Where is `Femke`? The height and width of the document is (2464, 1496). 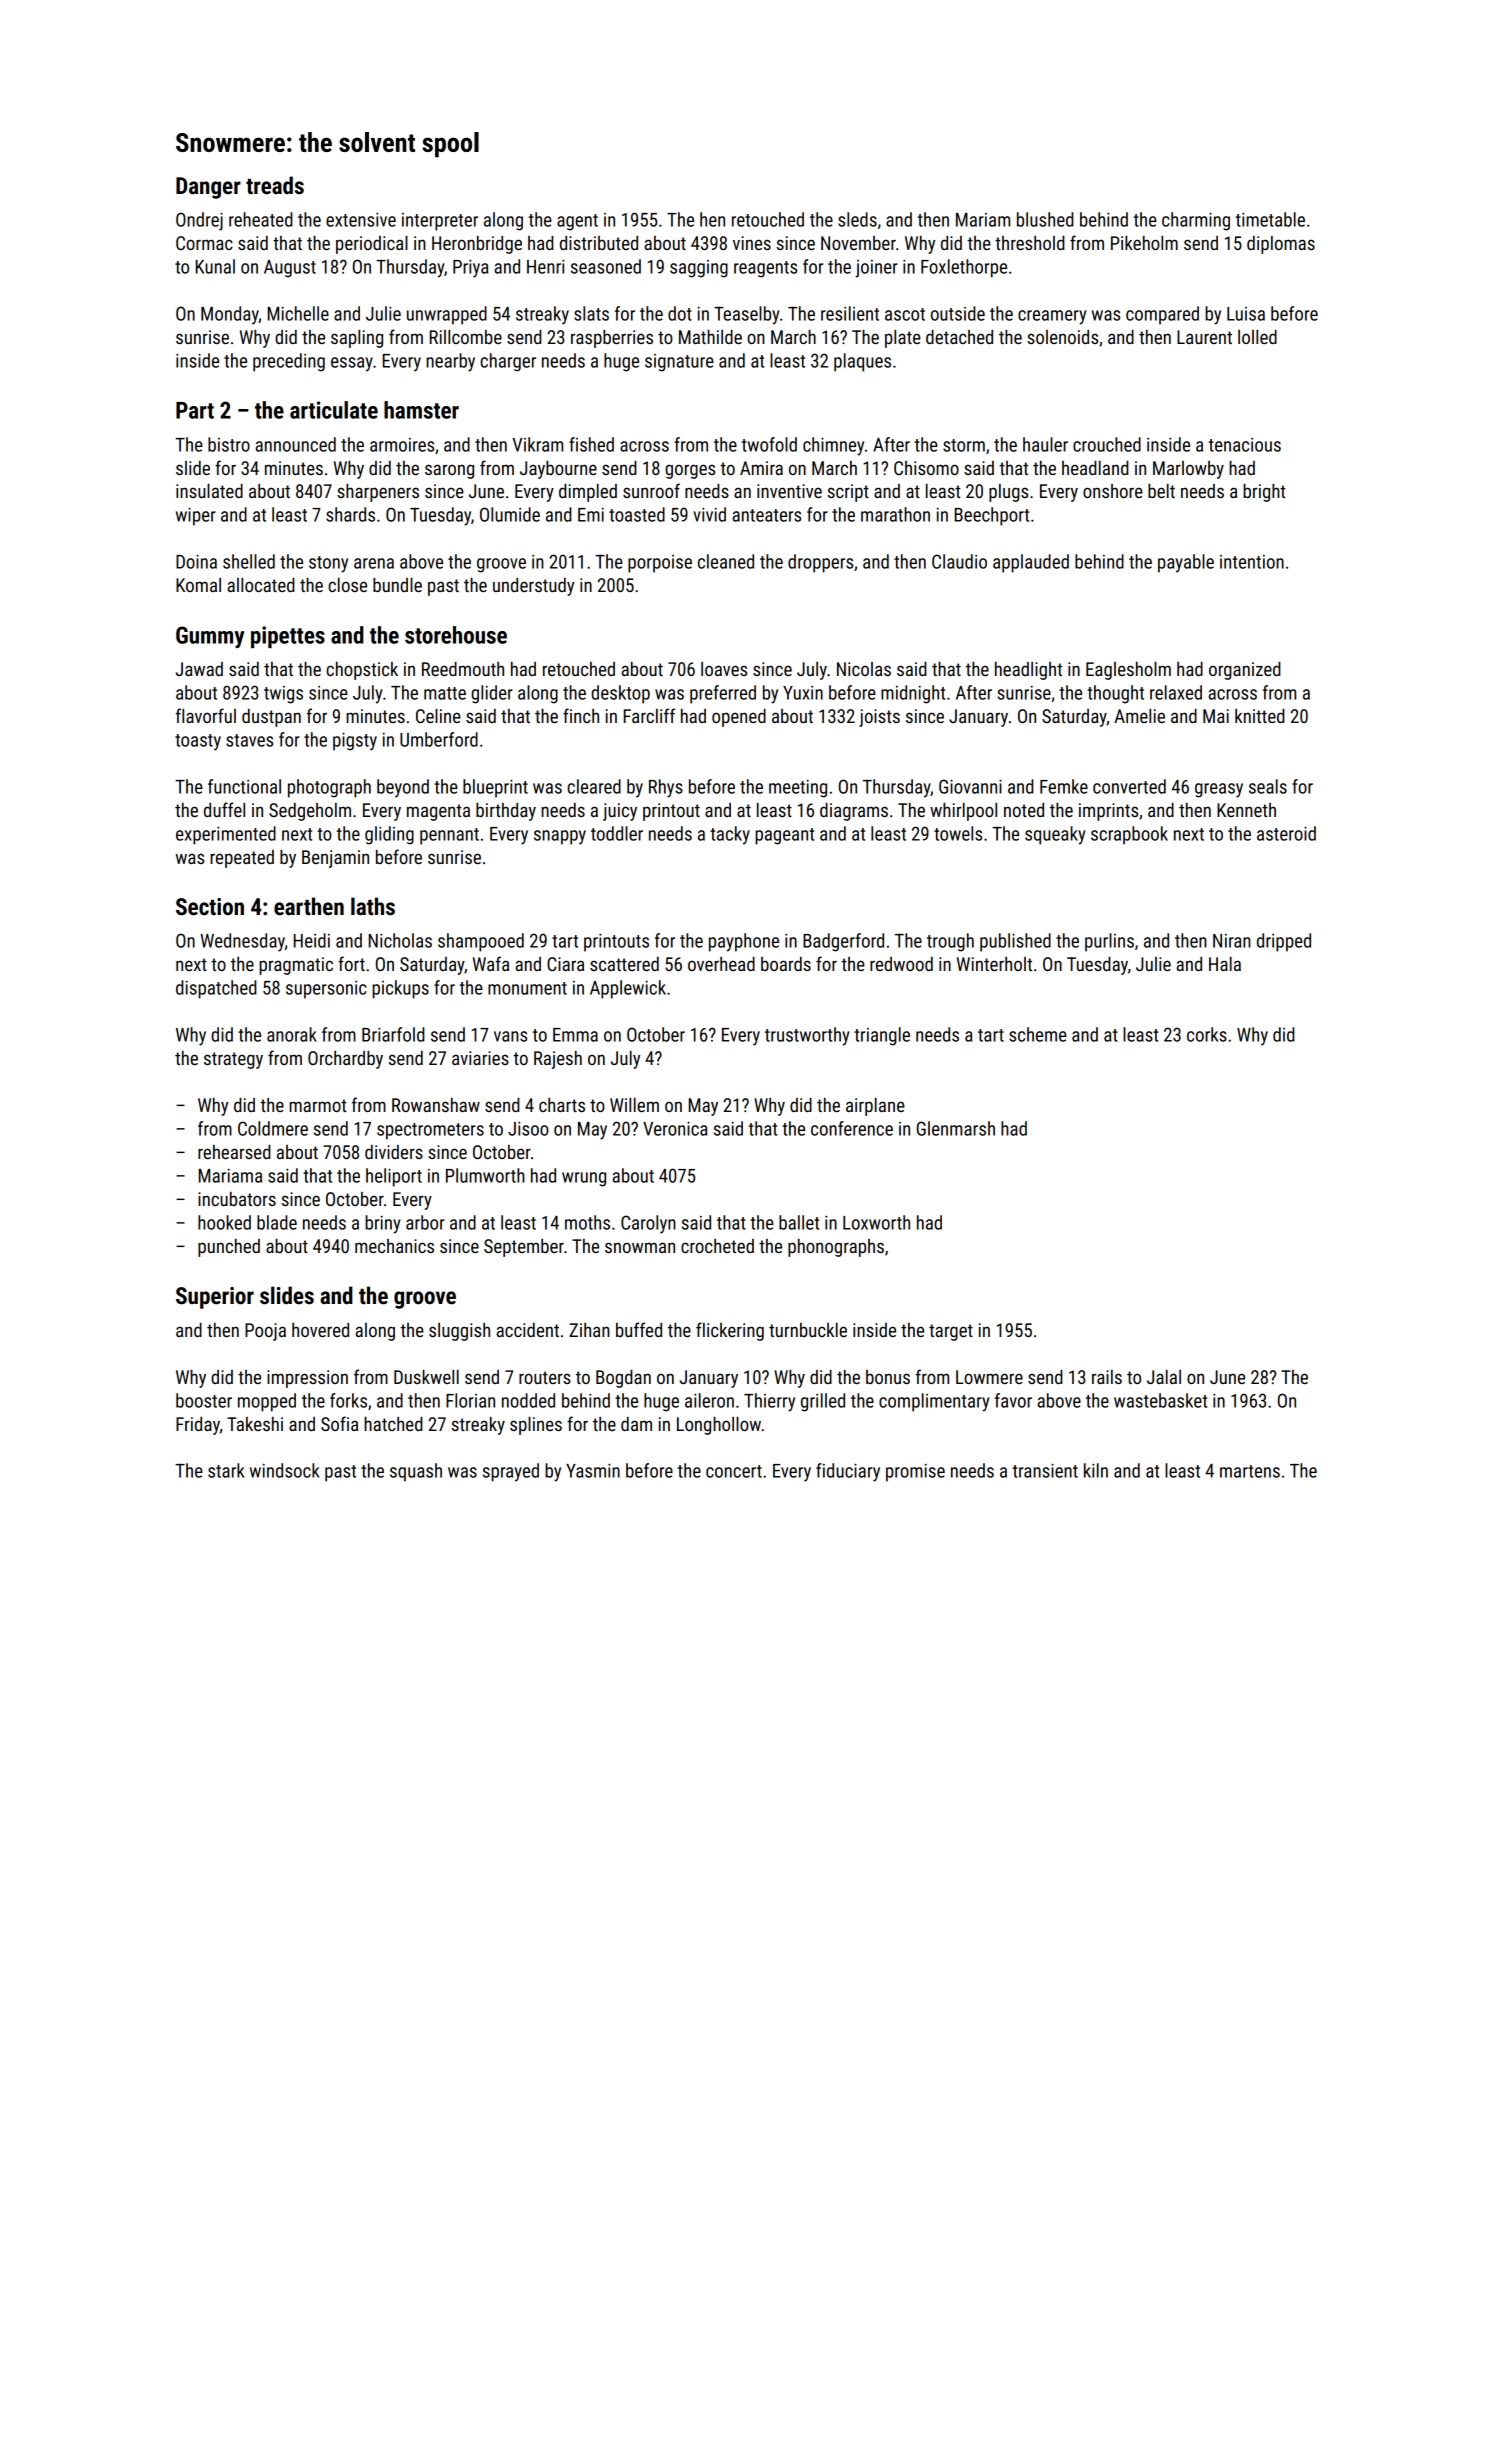
Femke is located at coordinates (1064, 786).
